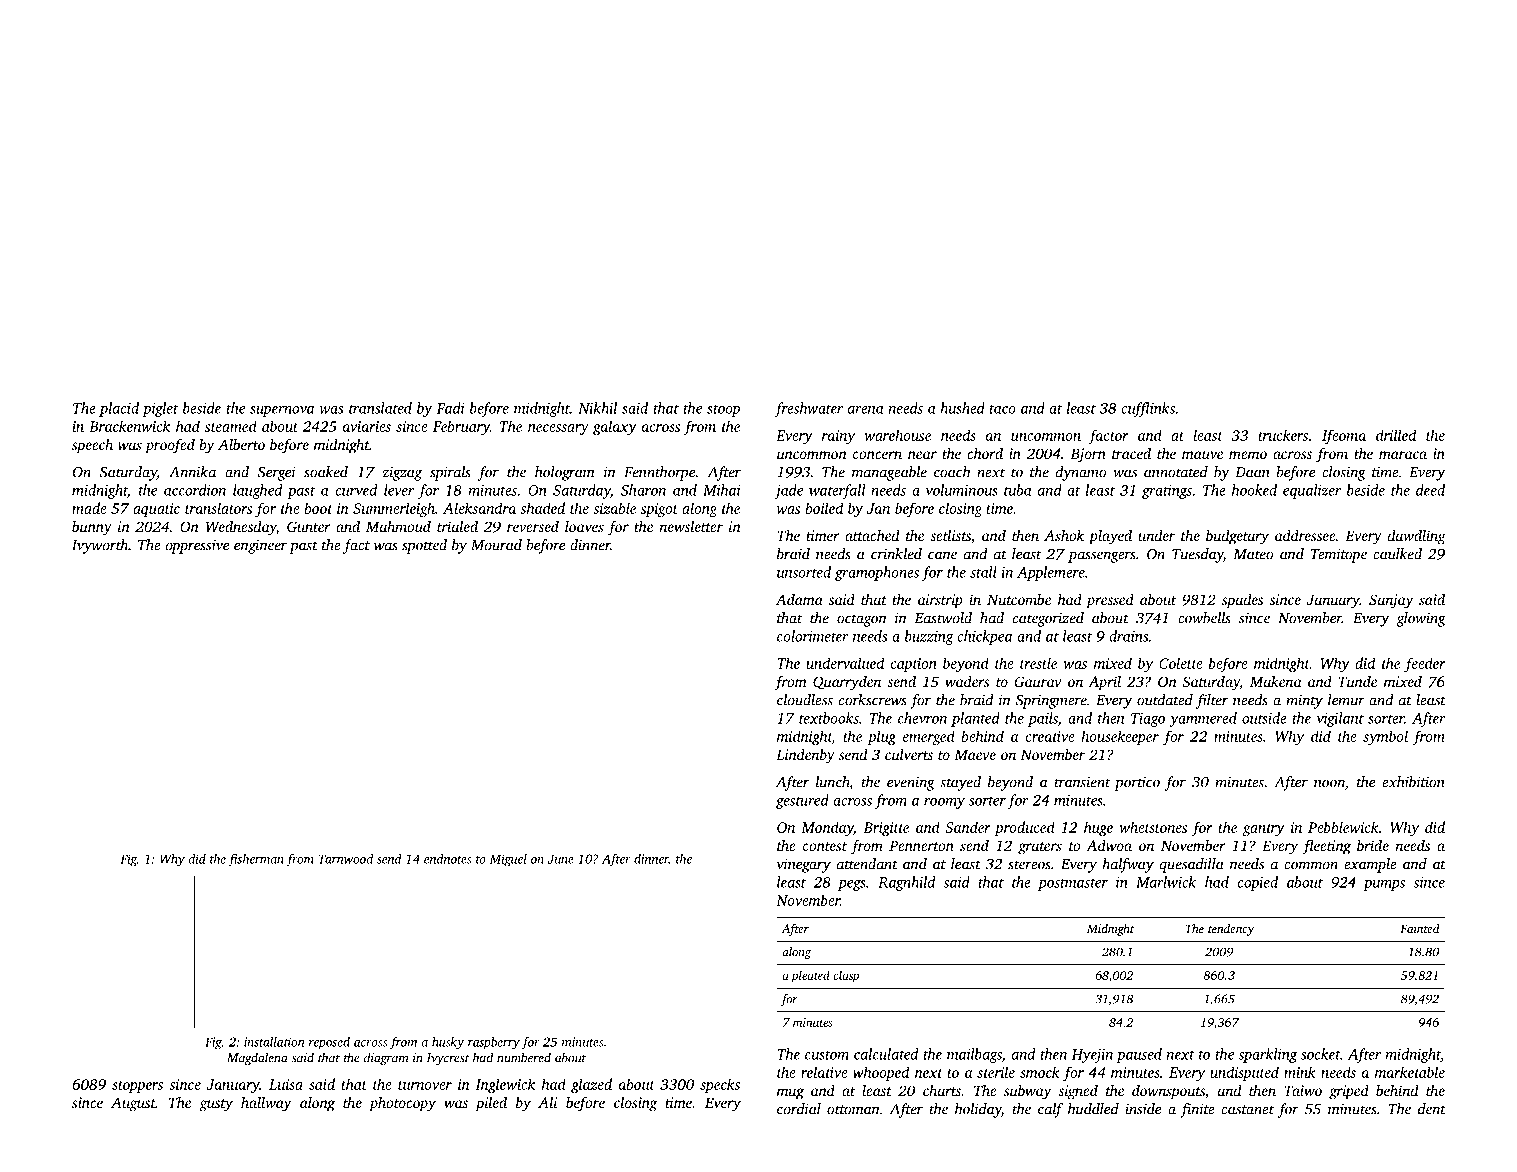 The width and height of the screenshot is (1517, 1172). Describe the element at coordinates (197, 546) in the screenshot. I see `oppressive` at that location.
